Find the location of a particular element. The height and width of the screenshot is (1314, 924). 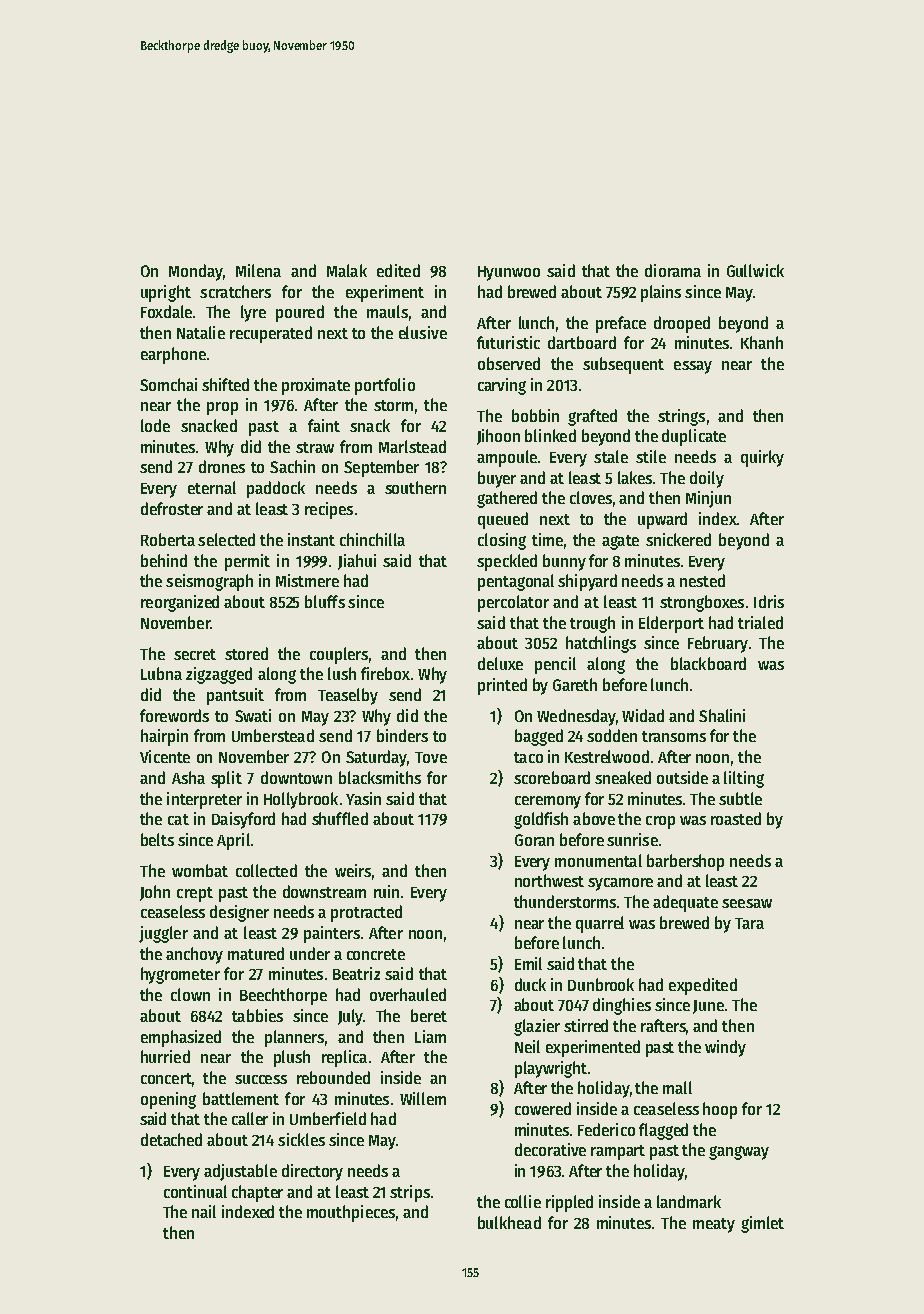

strings is located at coordinates (681, 417).
